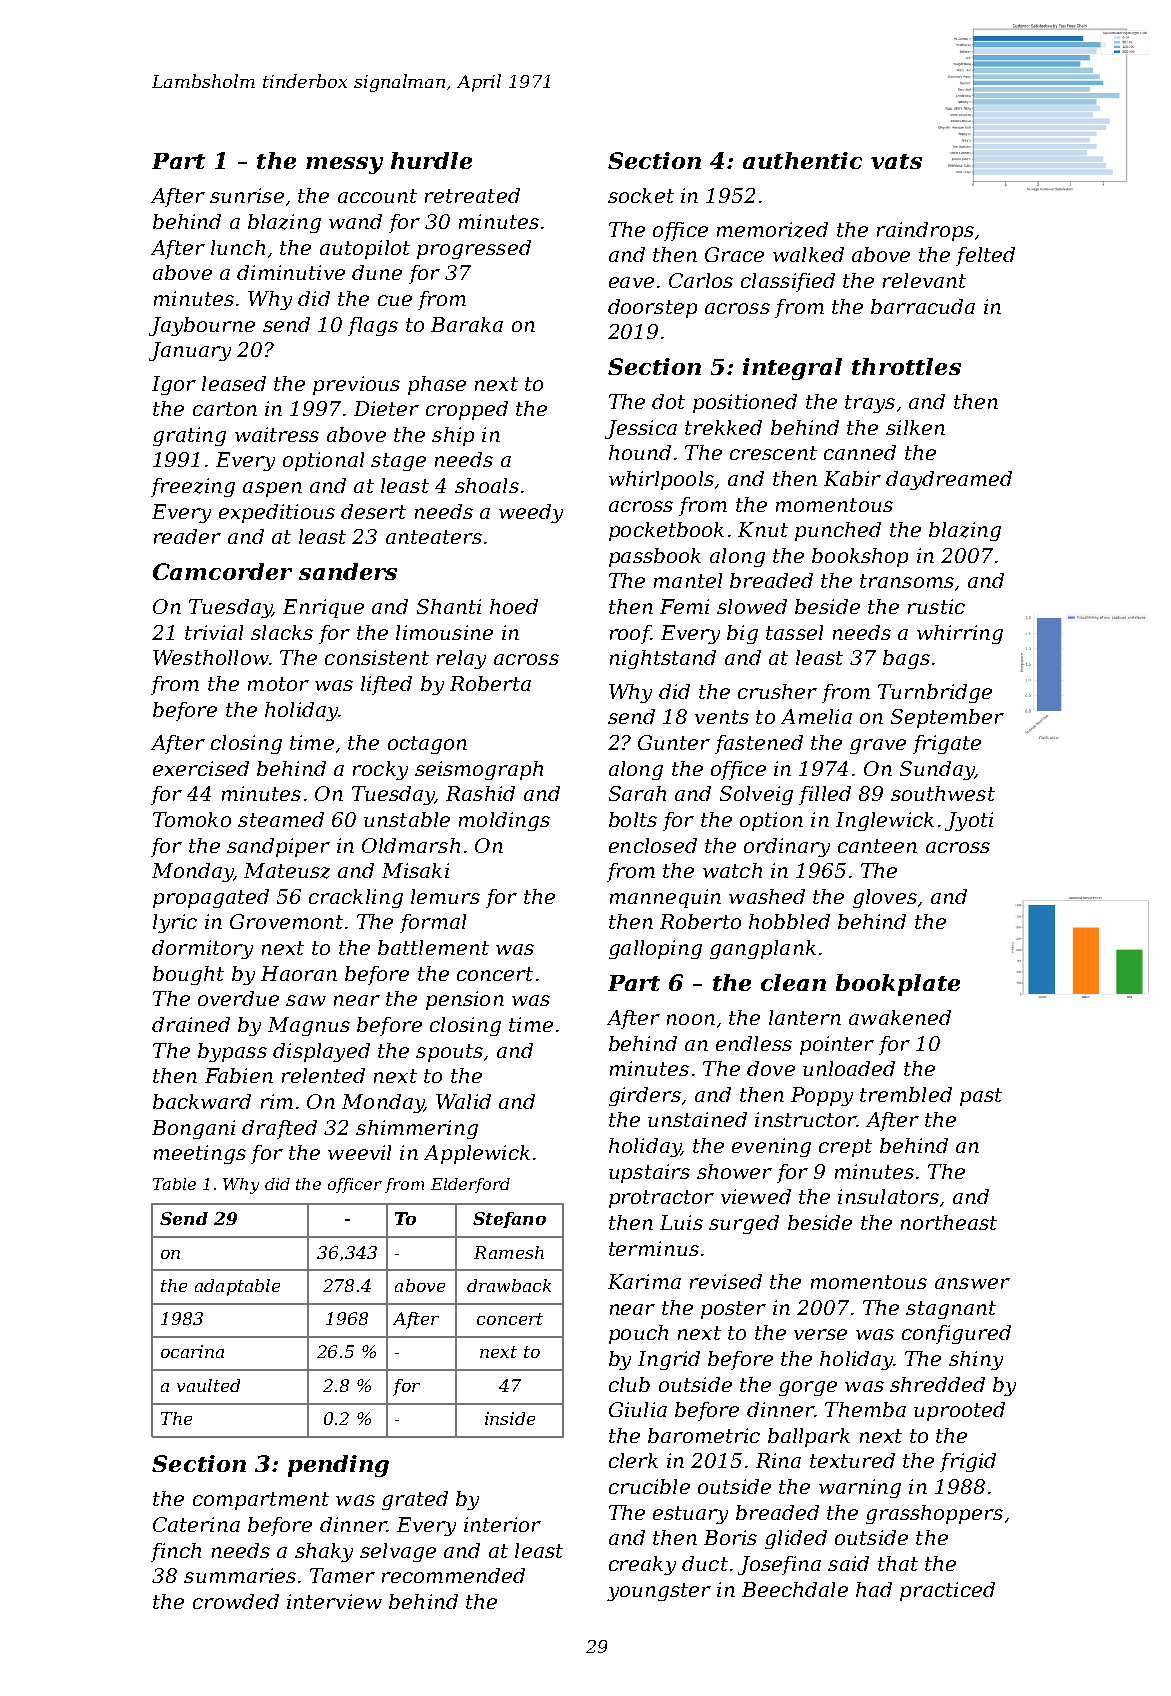 This document has width=1171, height=1696. Describe the element at coordinates (968, 1462) in the document. I see `frigid` at that location.
